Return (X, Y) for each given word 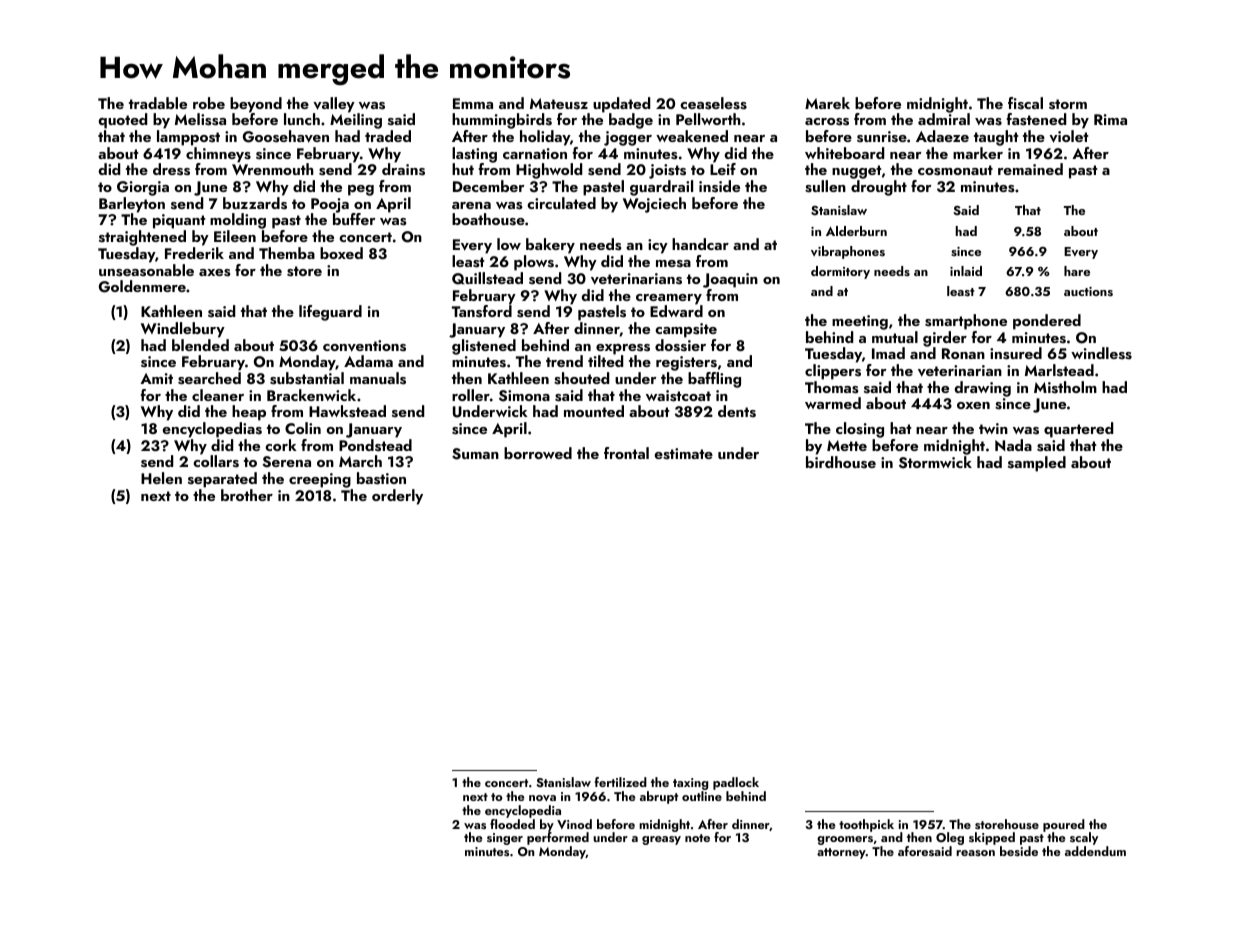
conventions (364, 346)
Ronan (963, 353)
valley (334, 105)
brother (247, 495)
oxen (973, 405)
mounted (594, 411)
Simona (524, 396)
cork (281, 445)
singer (505, 839)
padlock (736, 783)
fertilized (621, 782)
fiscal (1025, 103)
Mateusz (559, 104)
